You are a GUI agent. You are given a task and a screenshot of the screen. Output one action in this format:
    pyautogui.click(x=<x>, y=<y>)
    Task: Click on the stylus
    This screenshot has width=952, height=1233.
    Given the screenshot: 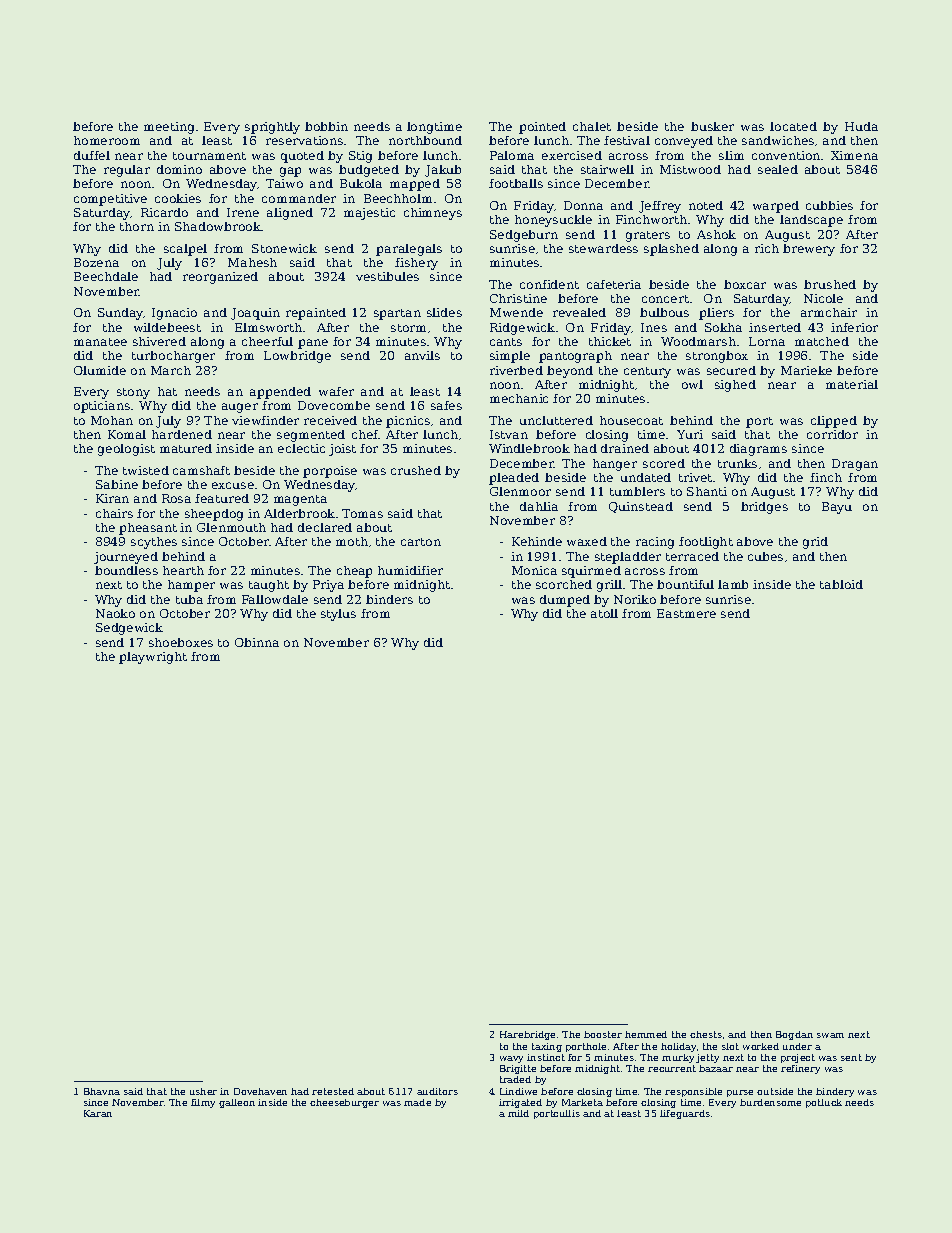 What is the action you would take?
    pyautogui.click(x=338, y=615)
